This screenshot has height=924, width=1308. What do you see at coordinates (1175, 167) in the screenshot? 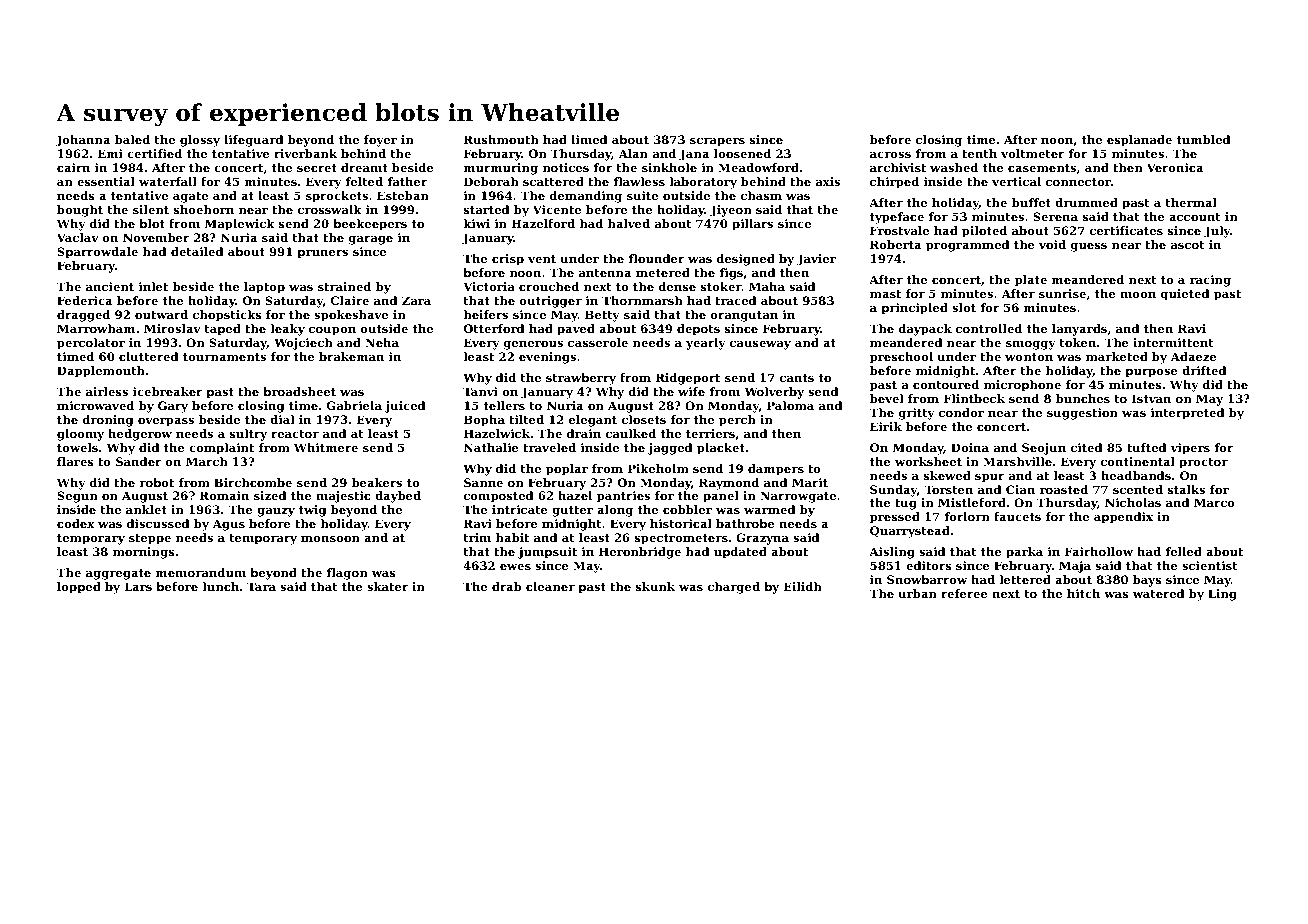
I see `Veronica` at bounding box center [1175, 167].
